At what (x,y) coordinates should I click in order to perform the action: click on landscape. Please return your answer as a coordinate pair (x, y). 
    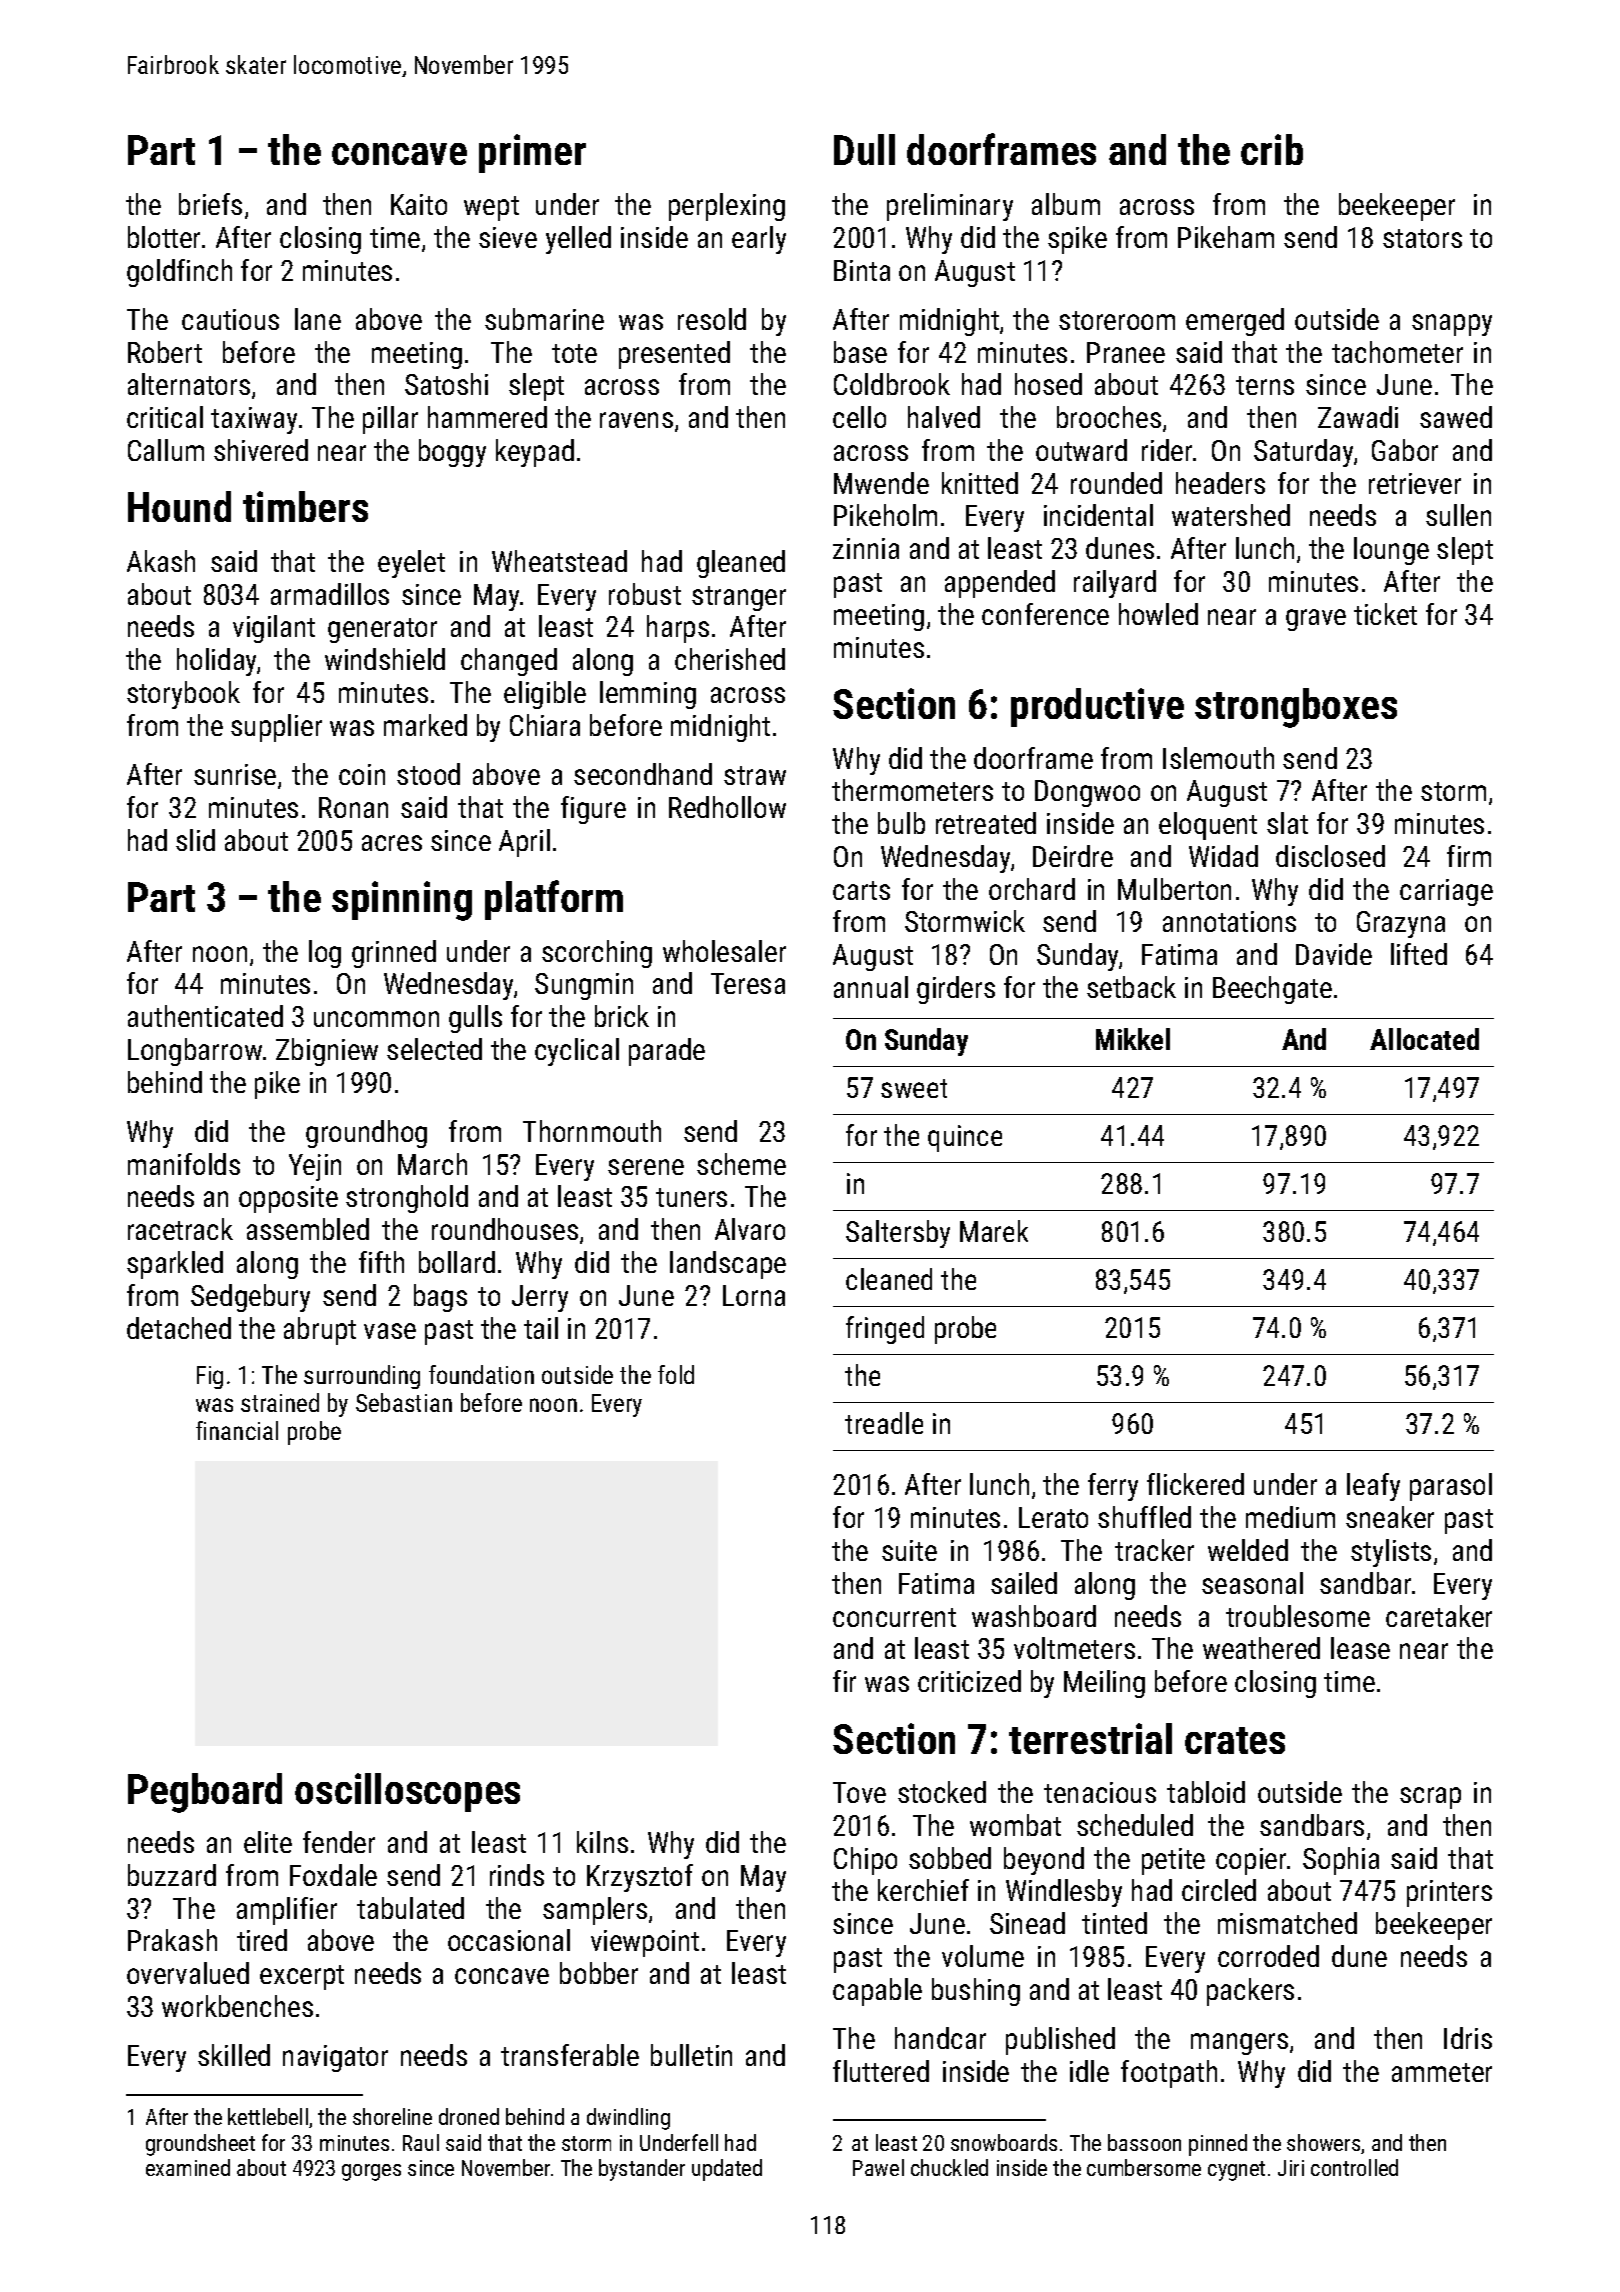
    Looking at the image, I should click on (728, 1265).
